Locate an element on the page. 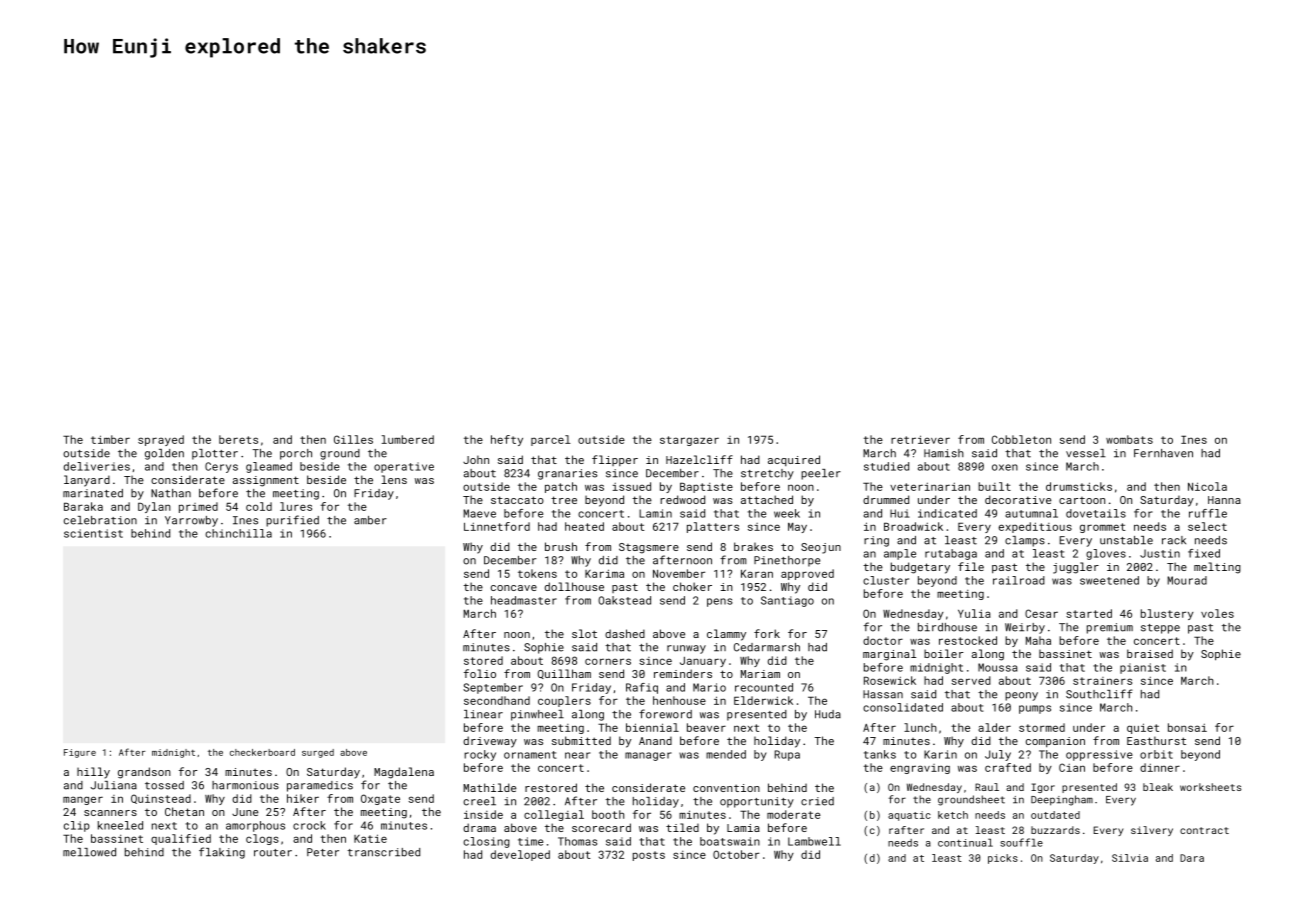 The image size is (1308, 924). melting is located at coordinates (1217, 568).
